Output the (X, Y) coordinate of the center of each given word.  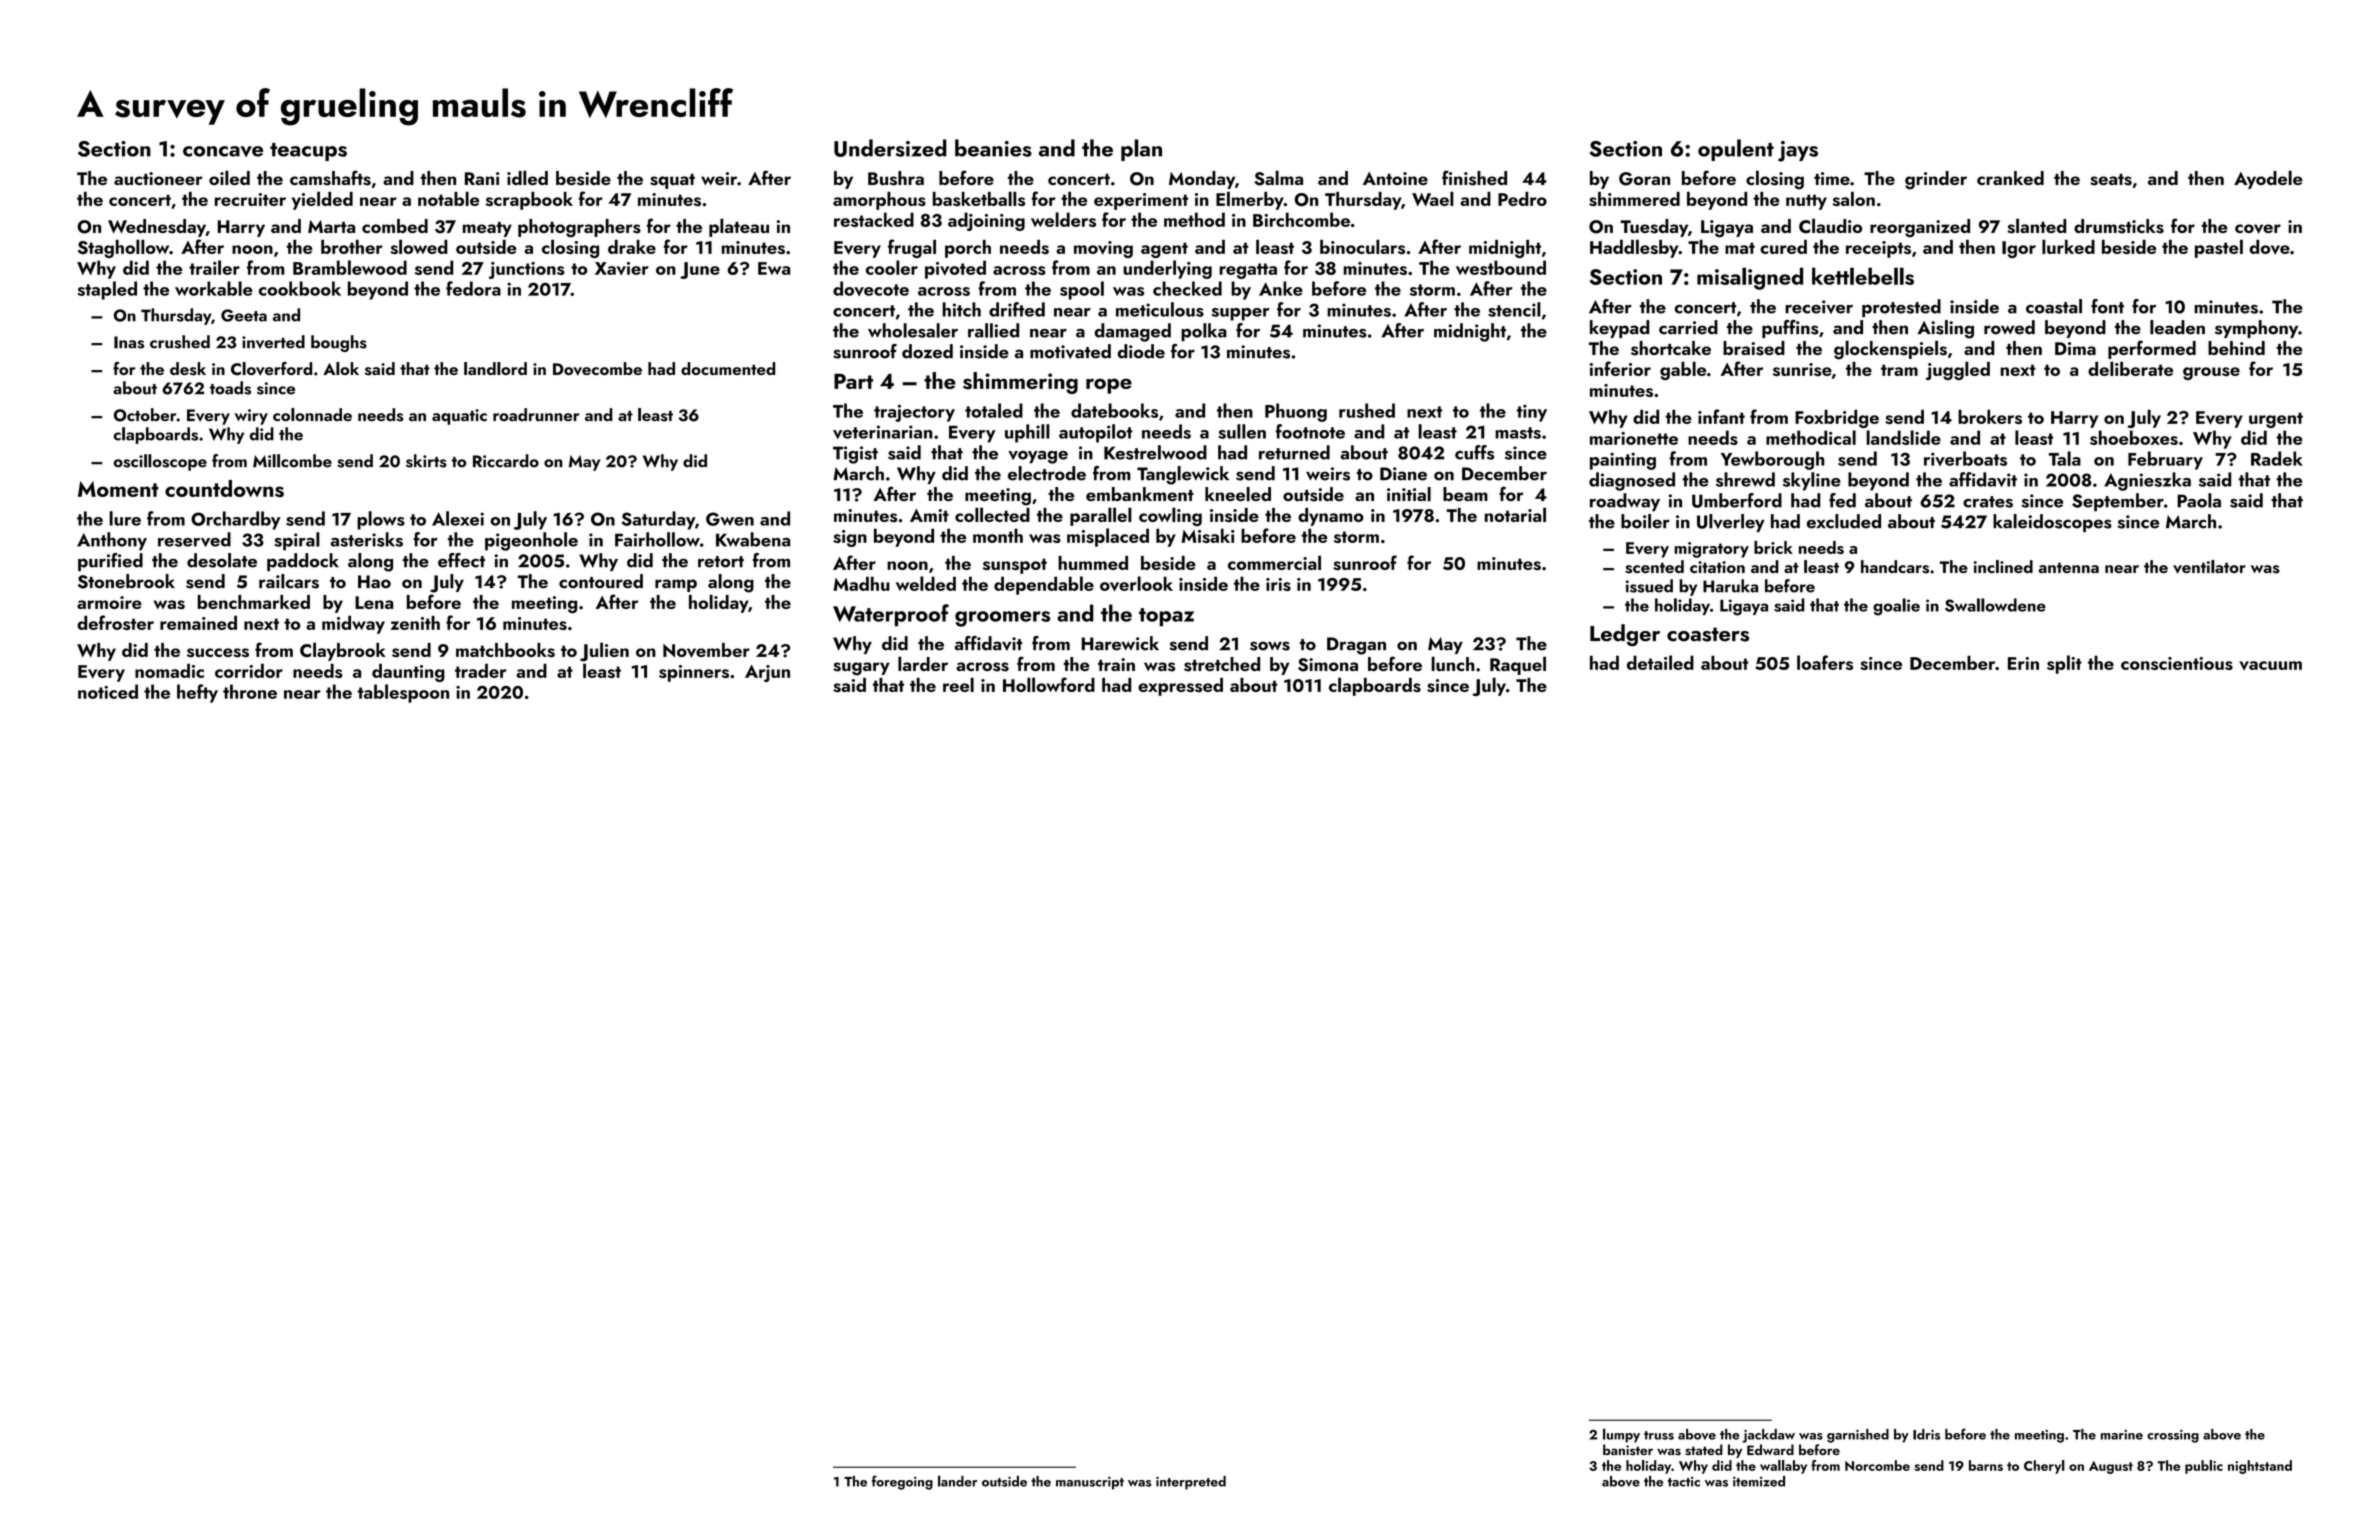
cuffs (1474, 452)
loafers (1825, 662)
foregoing (902, 1482)
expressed (1180, 687)
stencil (1514, 309)
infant (1721, 416)
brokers (1990, 417)
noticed (108, 691)
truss (1659, 1435)
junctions (527, 270)
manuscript (1090, 1483)
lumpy (1621, 1435)
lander (957, 1481)
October (145, 415)
